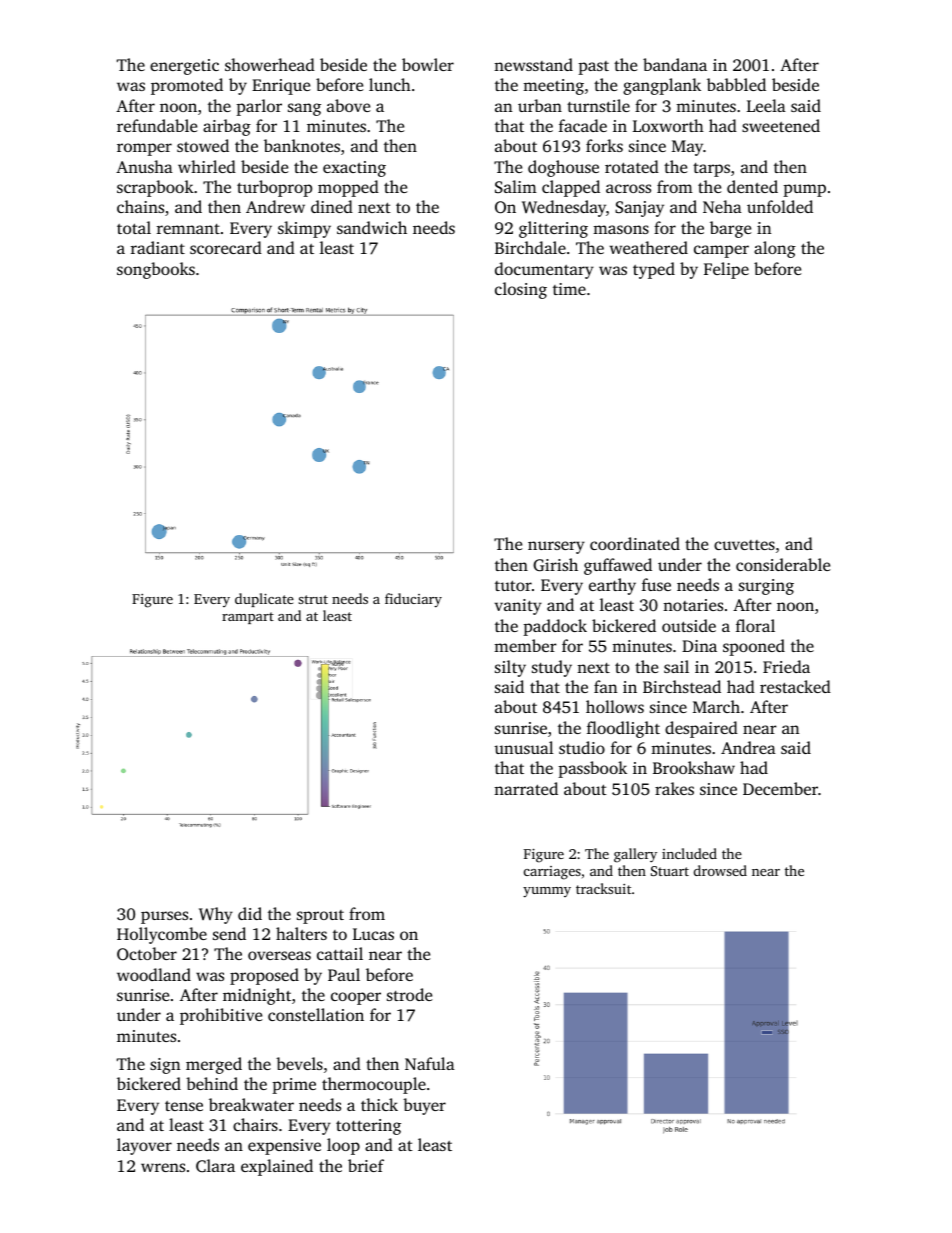 The height and width of the page is (1233, 952). I want to click on Nafula, so click(430, 1063).
